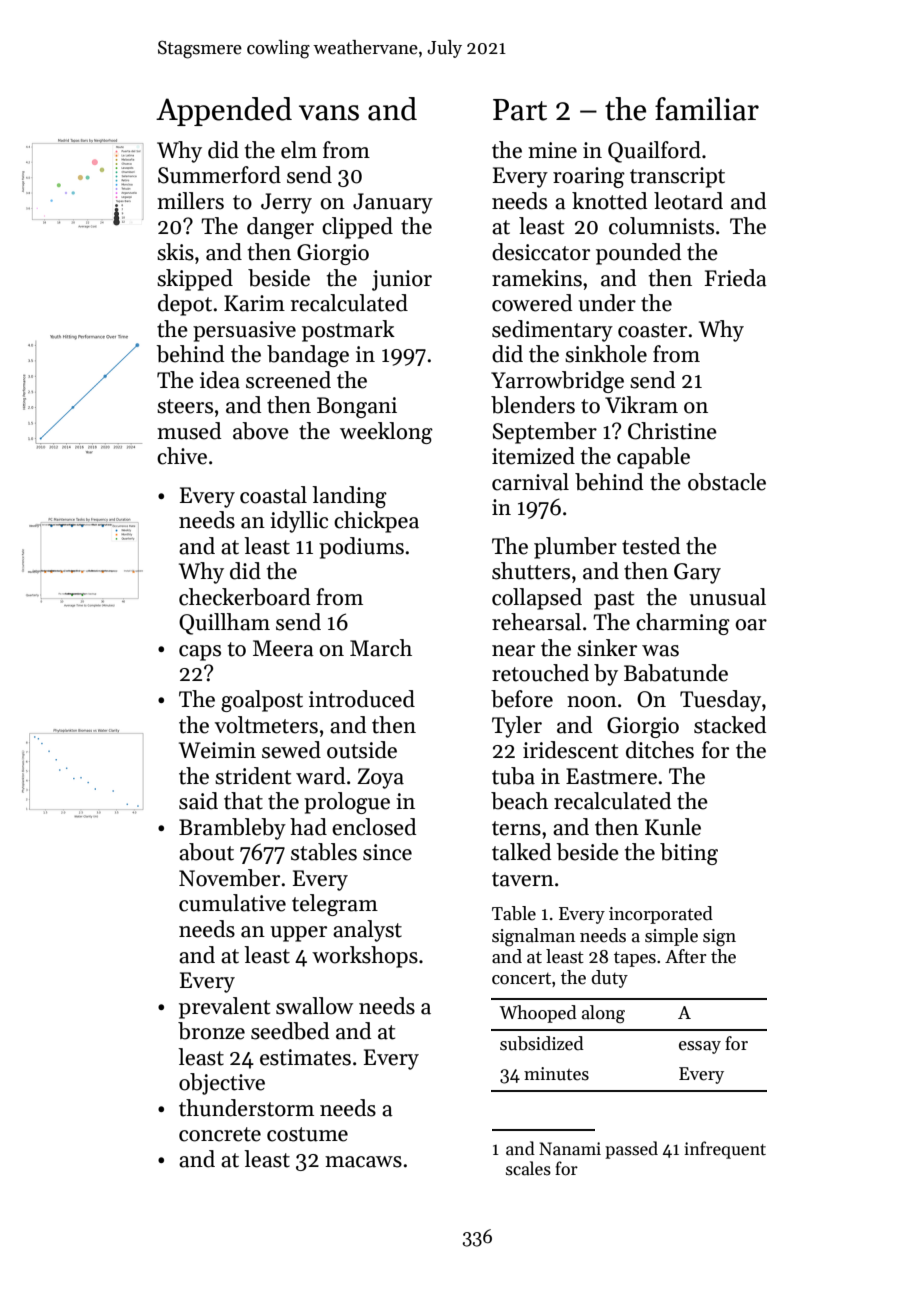 This screenshot has height=1311, width=924. I want to click on since, so click(387, 852).
